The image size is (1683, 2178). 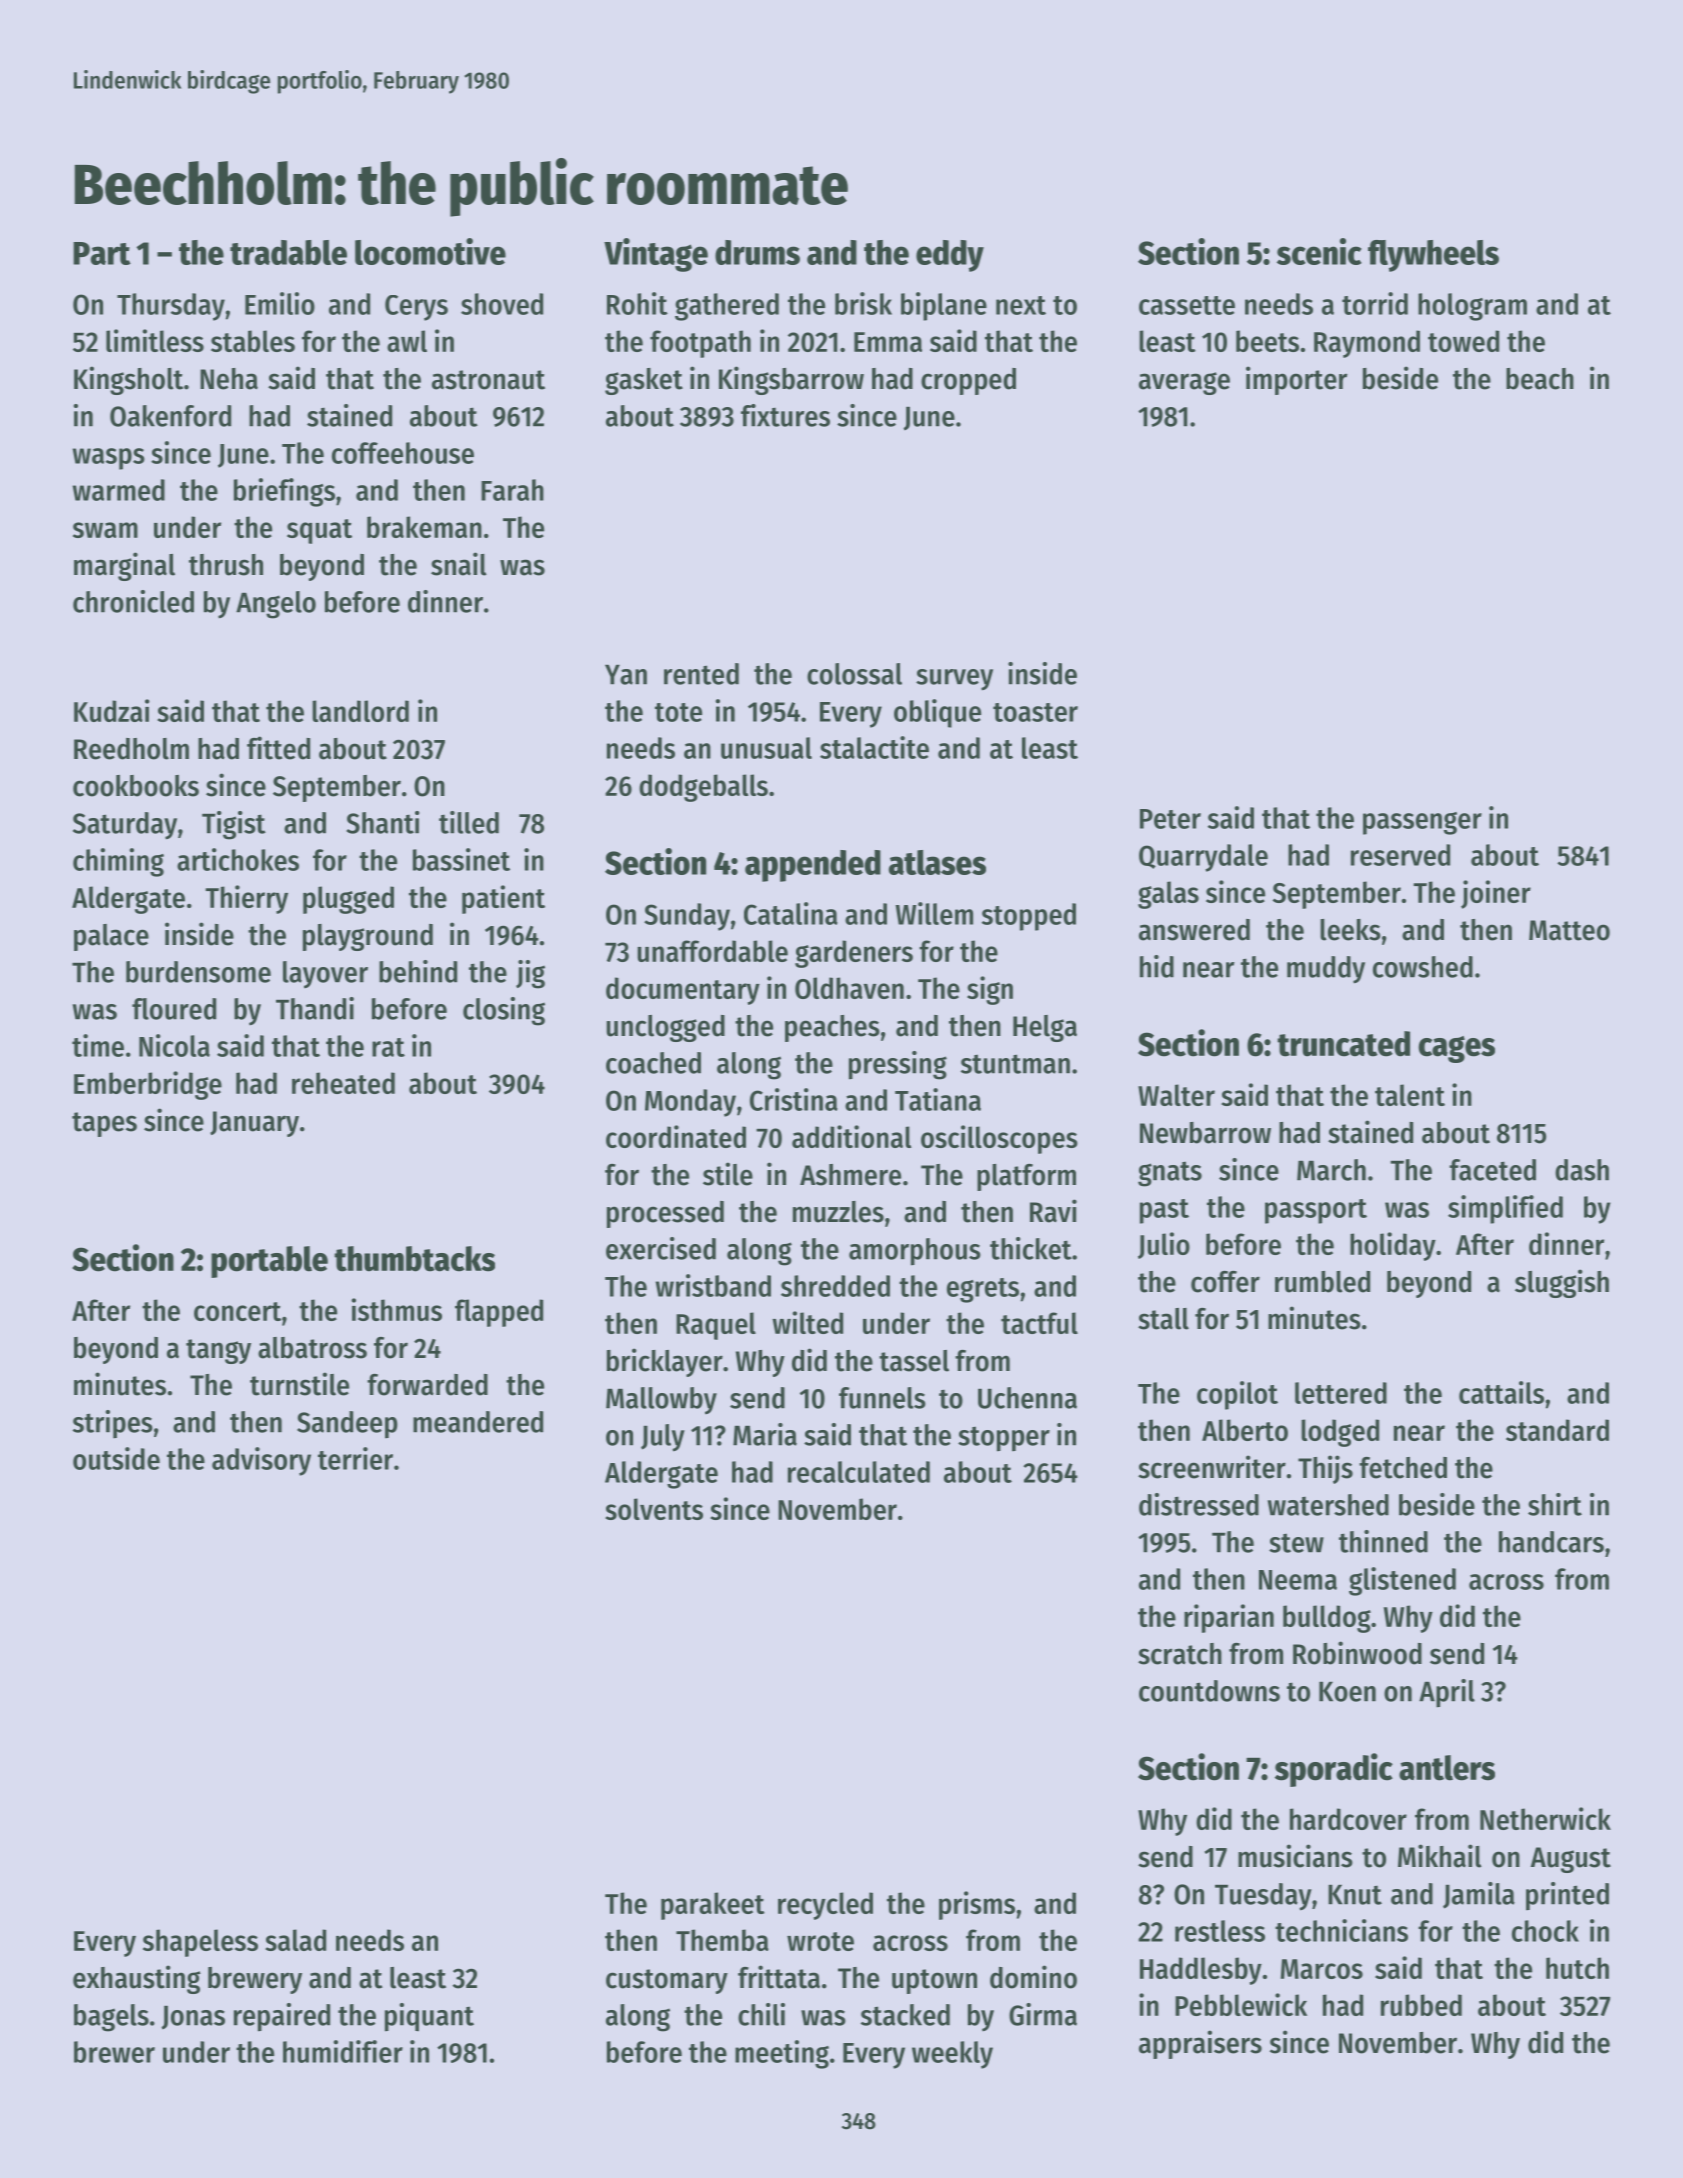 What do you see at coordinates (1225, 1282) in the page?
I see `coffer` at bounding box center [1225, 1282].
